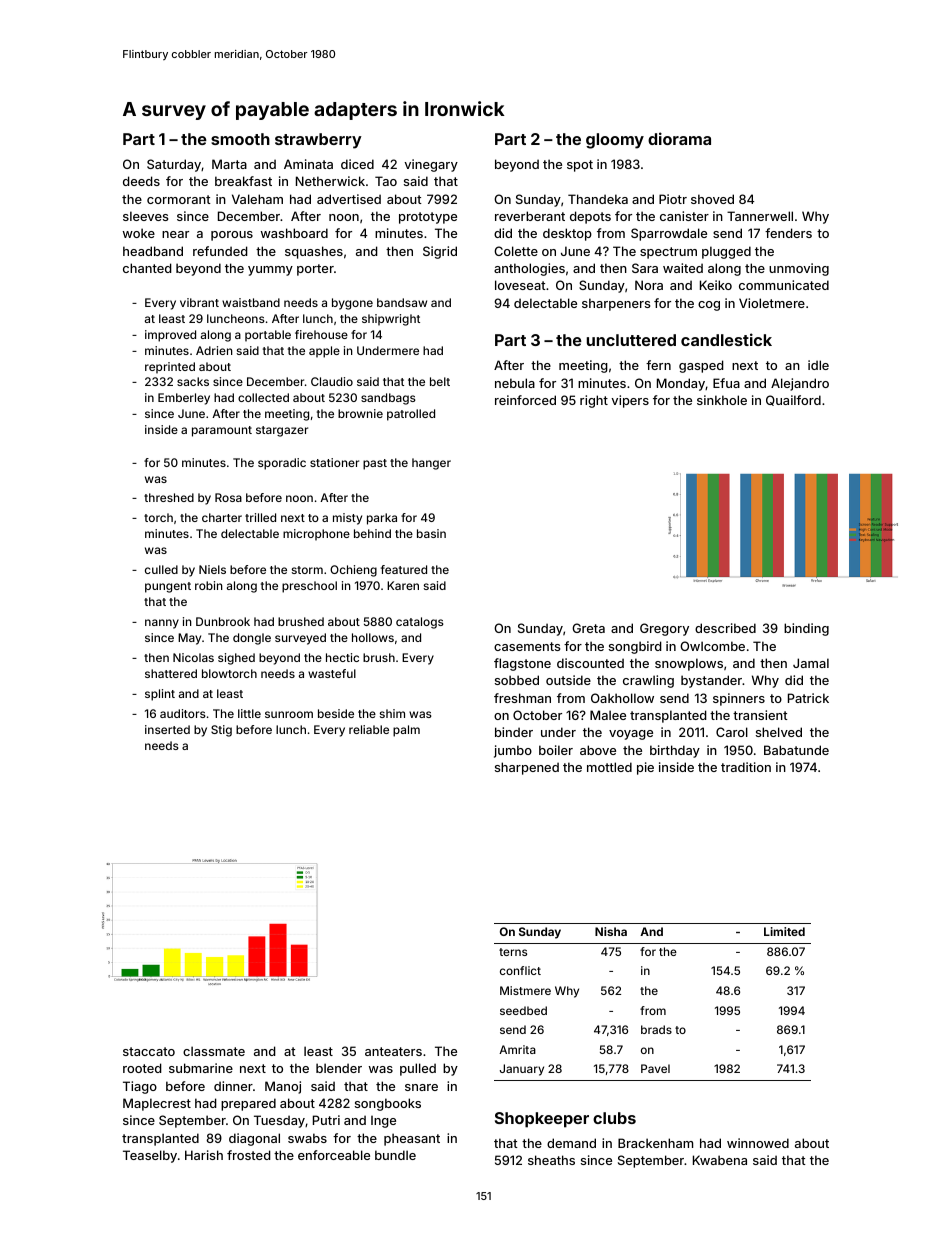 This screenshot has width=952, height=1233. What do you see at coordinates (806, 629) in the screenshot?
I see `binding` at bounding box center [806, 629].
